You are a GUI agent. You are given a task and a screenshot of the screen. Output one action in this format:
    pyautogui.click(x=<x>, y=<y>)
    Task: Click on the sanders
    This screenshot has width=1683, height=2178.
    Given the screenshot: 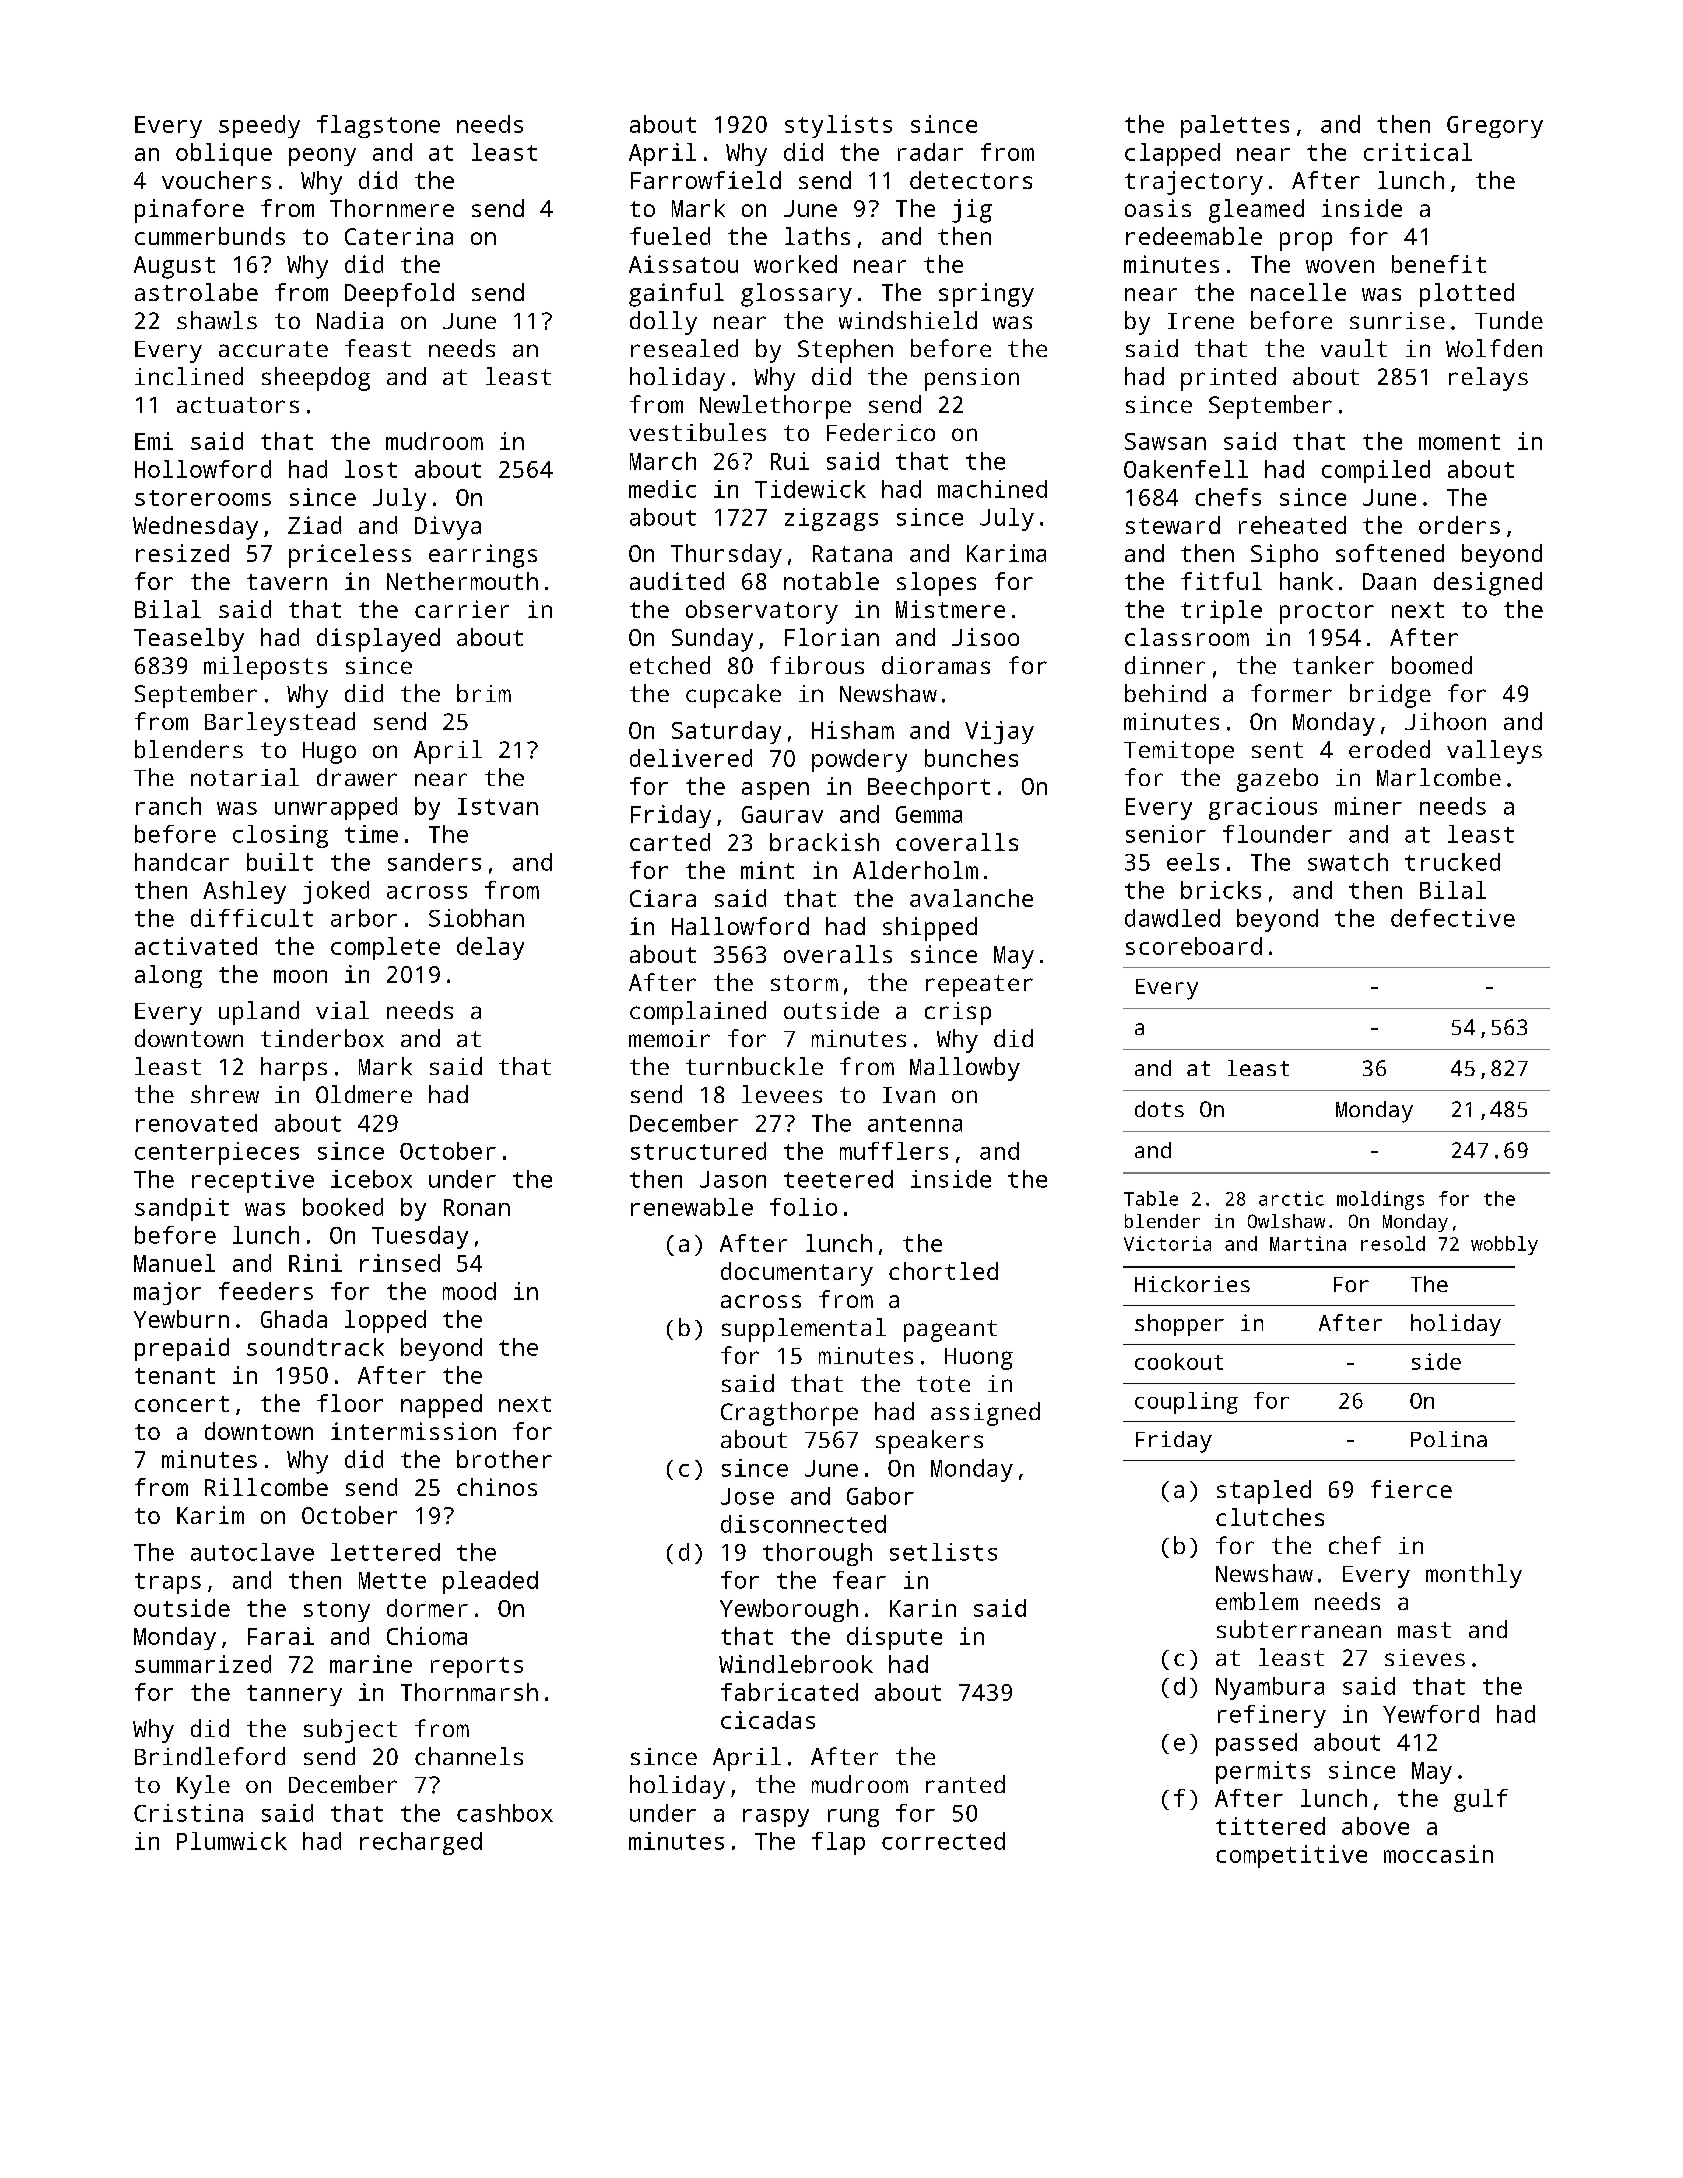 What is the action you would take?
    pyautogui.click(x=434, y=862)
